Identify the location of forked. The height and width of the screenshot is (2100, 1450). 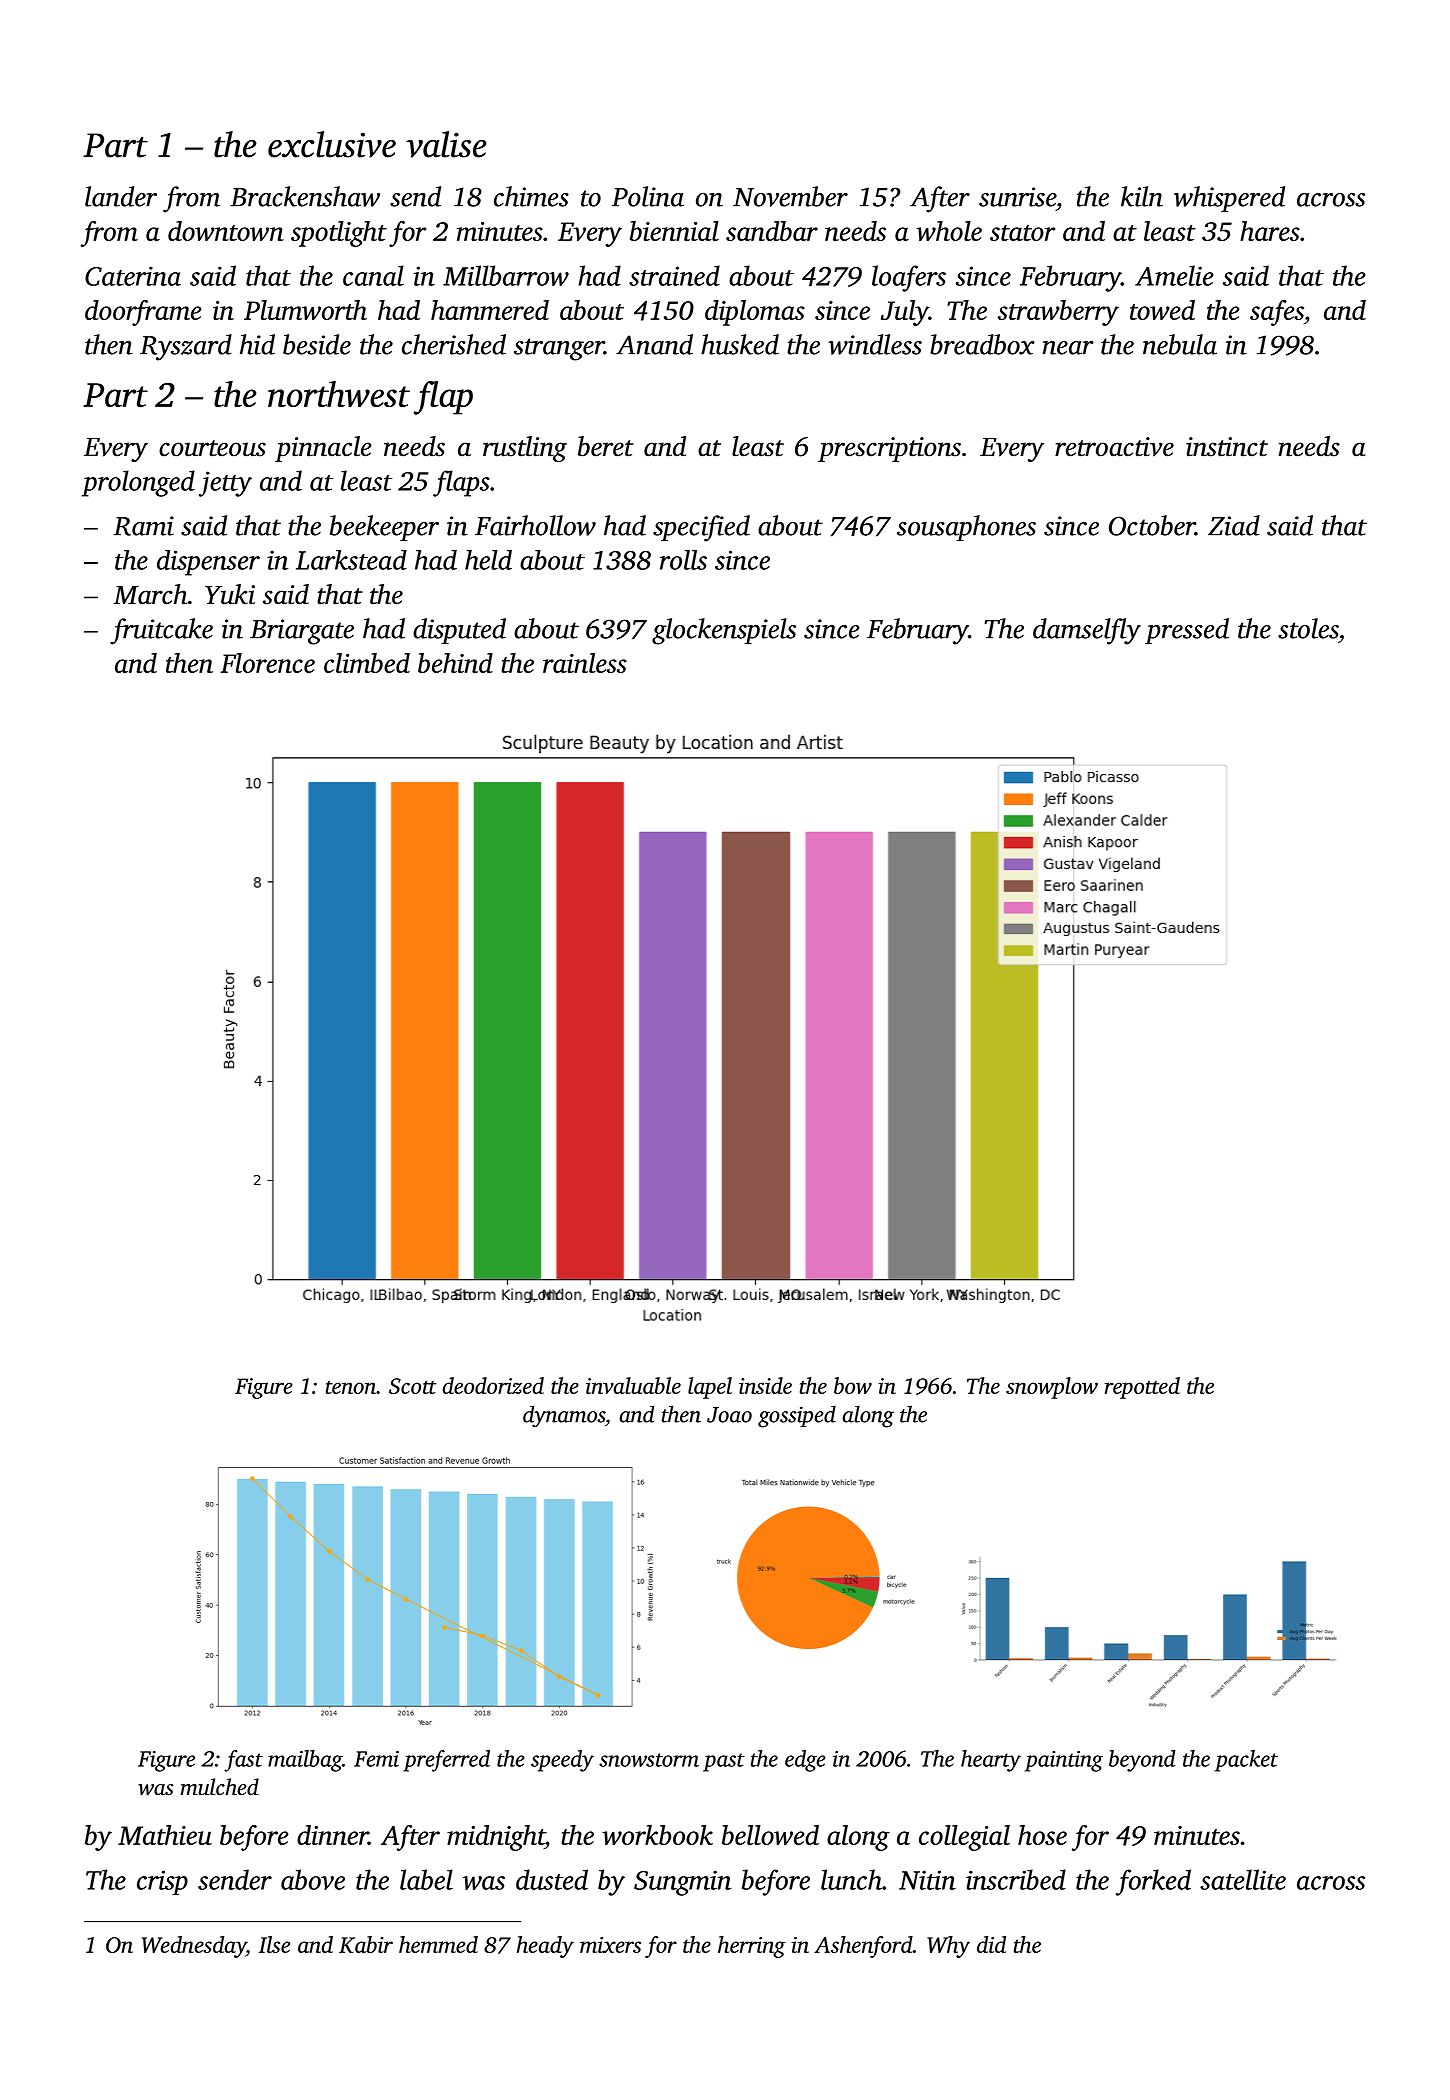
(1153, 1882).
